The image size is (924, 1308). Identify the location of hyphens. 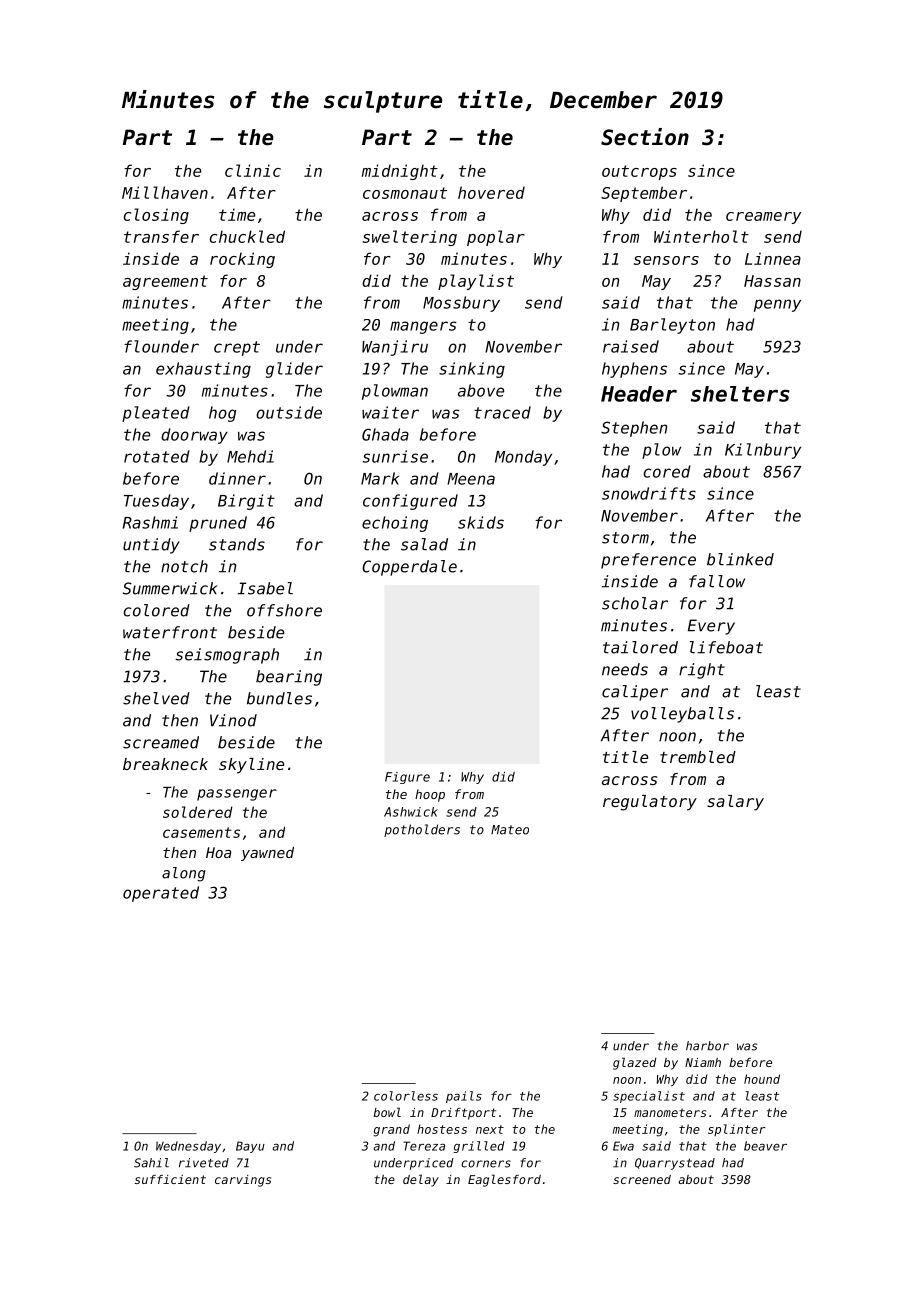
(634, 370).
